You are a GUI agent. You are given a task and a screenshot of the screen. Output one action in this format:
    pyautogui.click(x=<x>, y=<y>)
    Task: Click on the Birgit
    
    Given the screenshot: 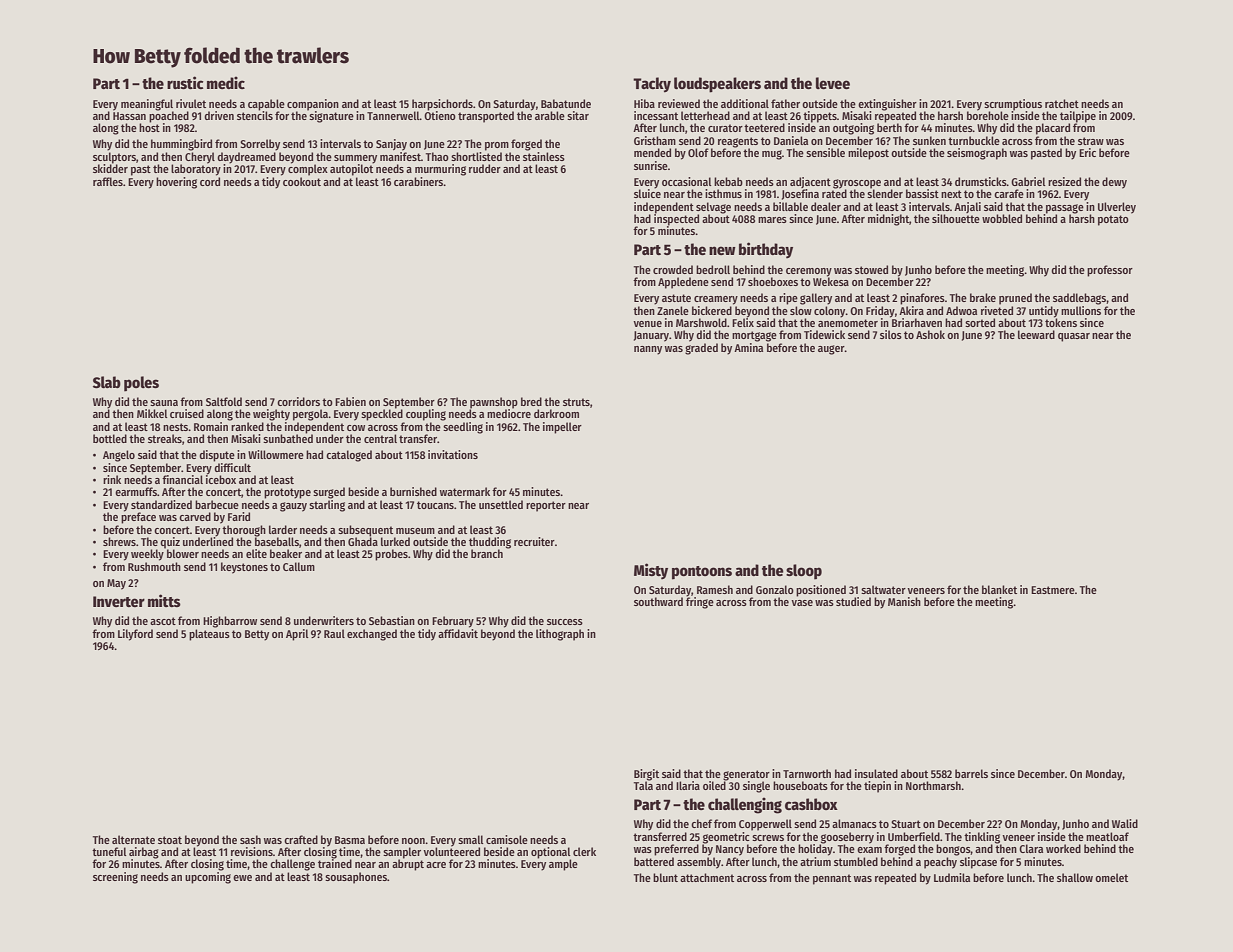 What is the action you would take?
    pyautogui.click(x=646, y=775)
